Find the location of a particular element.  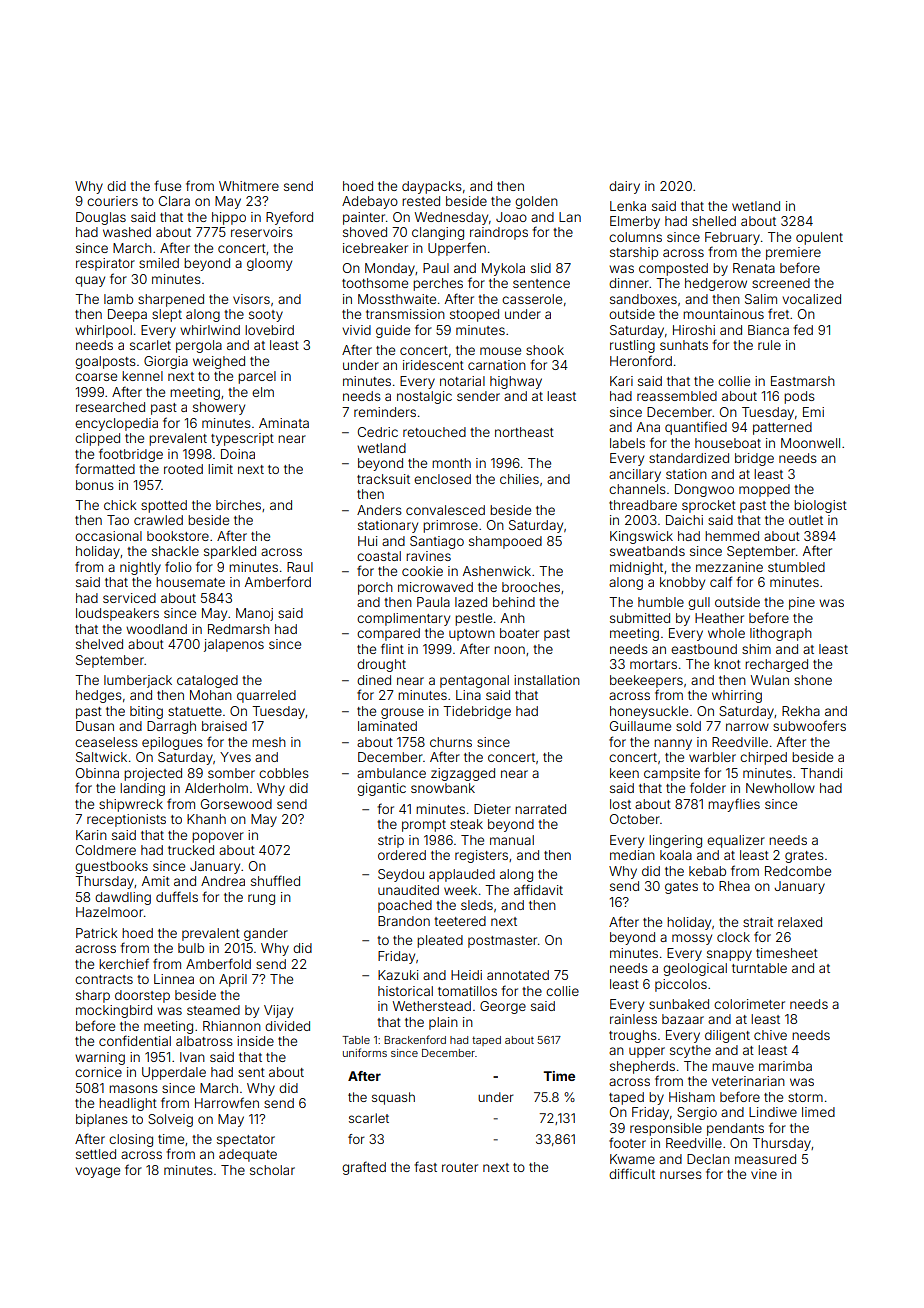

inside is located at coordinates (255, 1041).
